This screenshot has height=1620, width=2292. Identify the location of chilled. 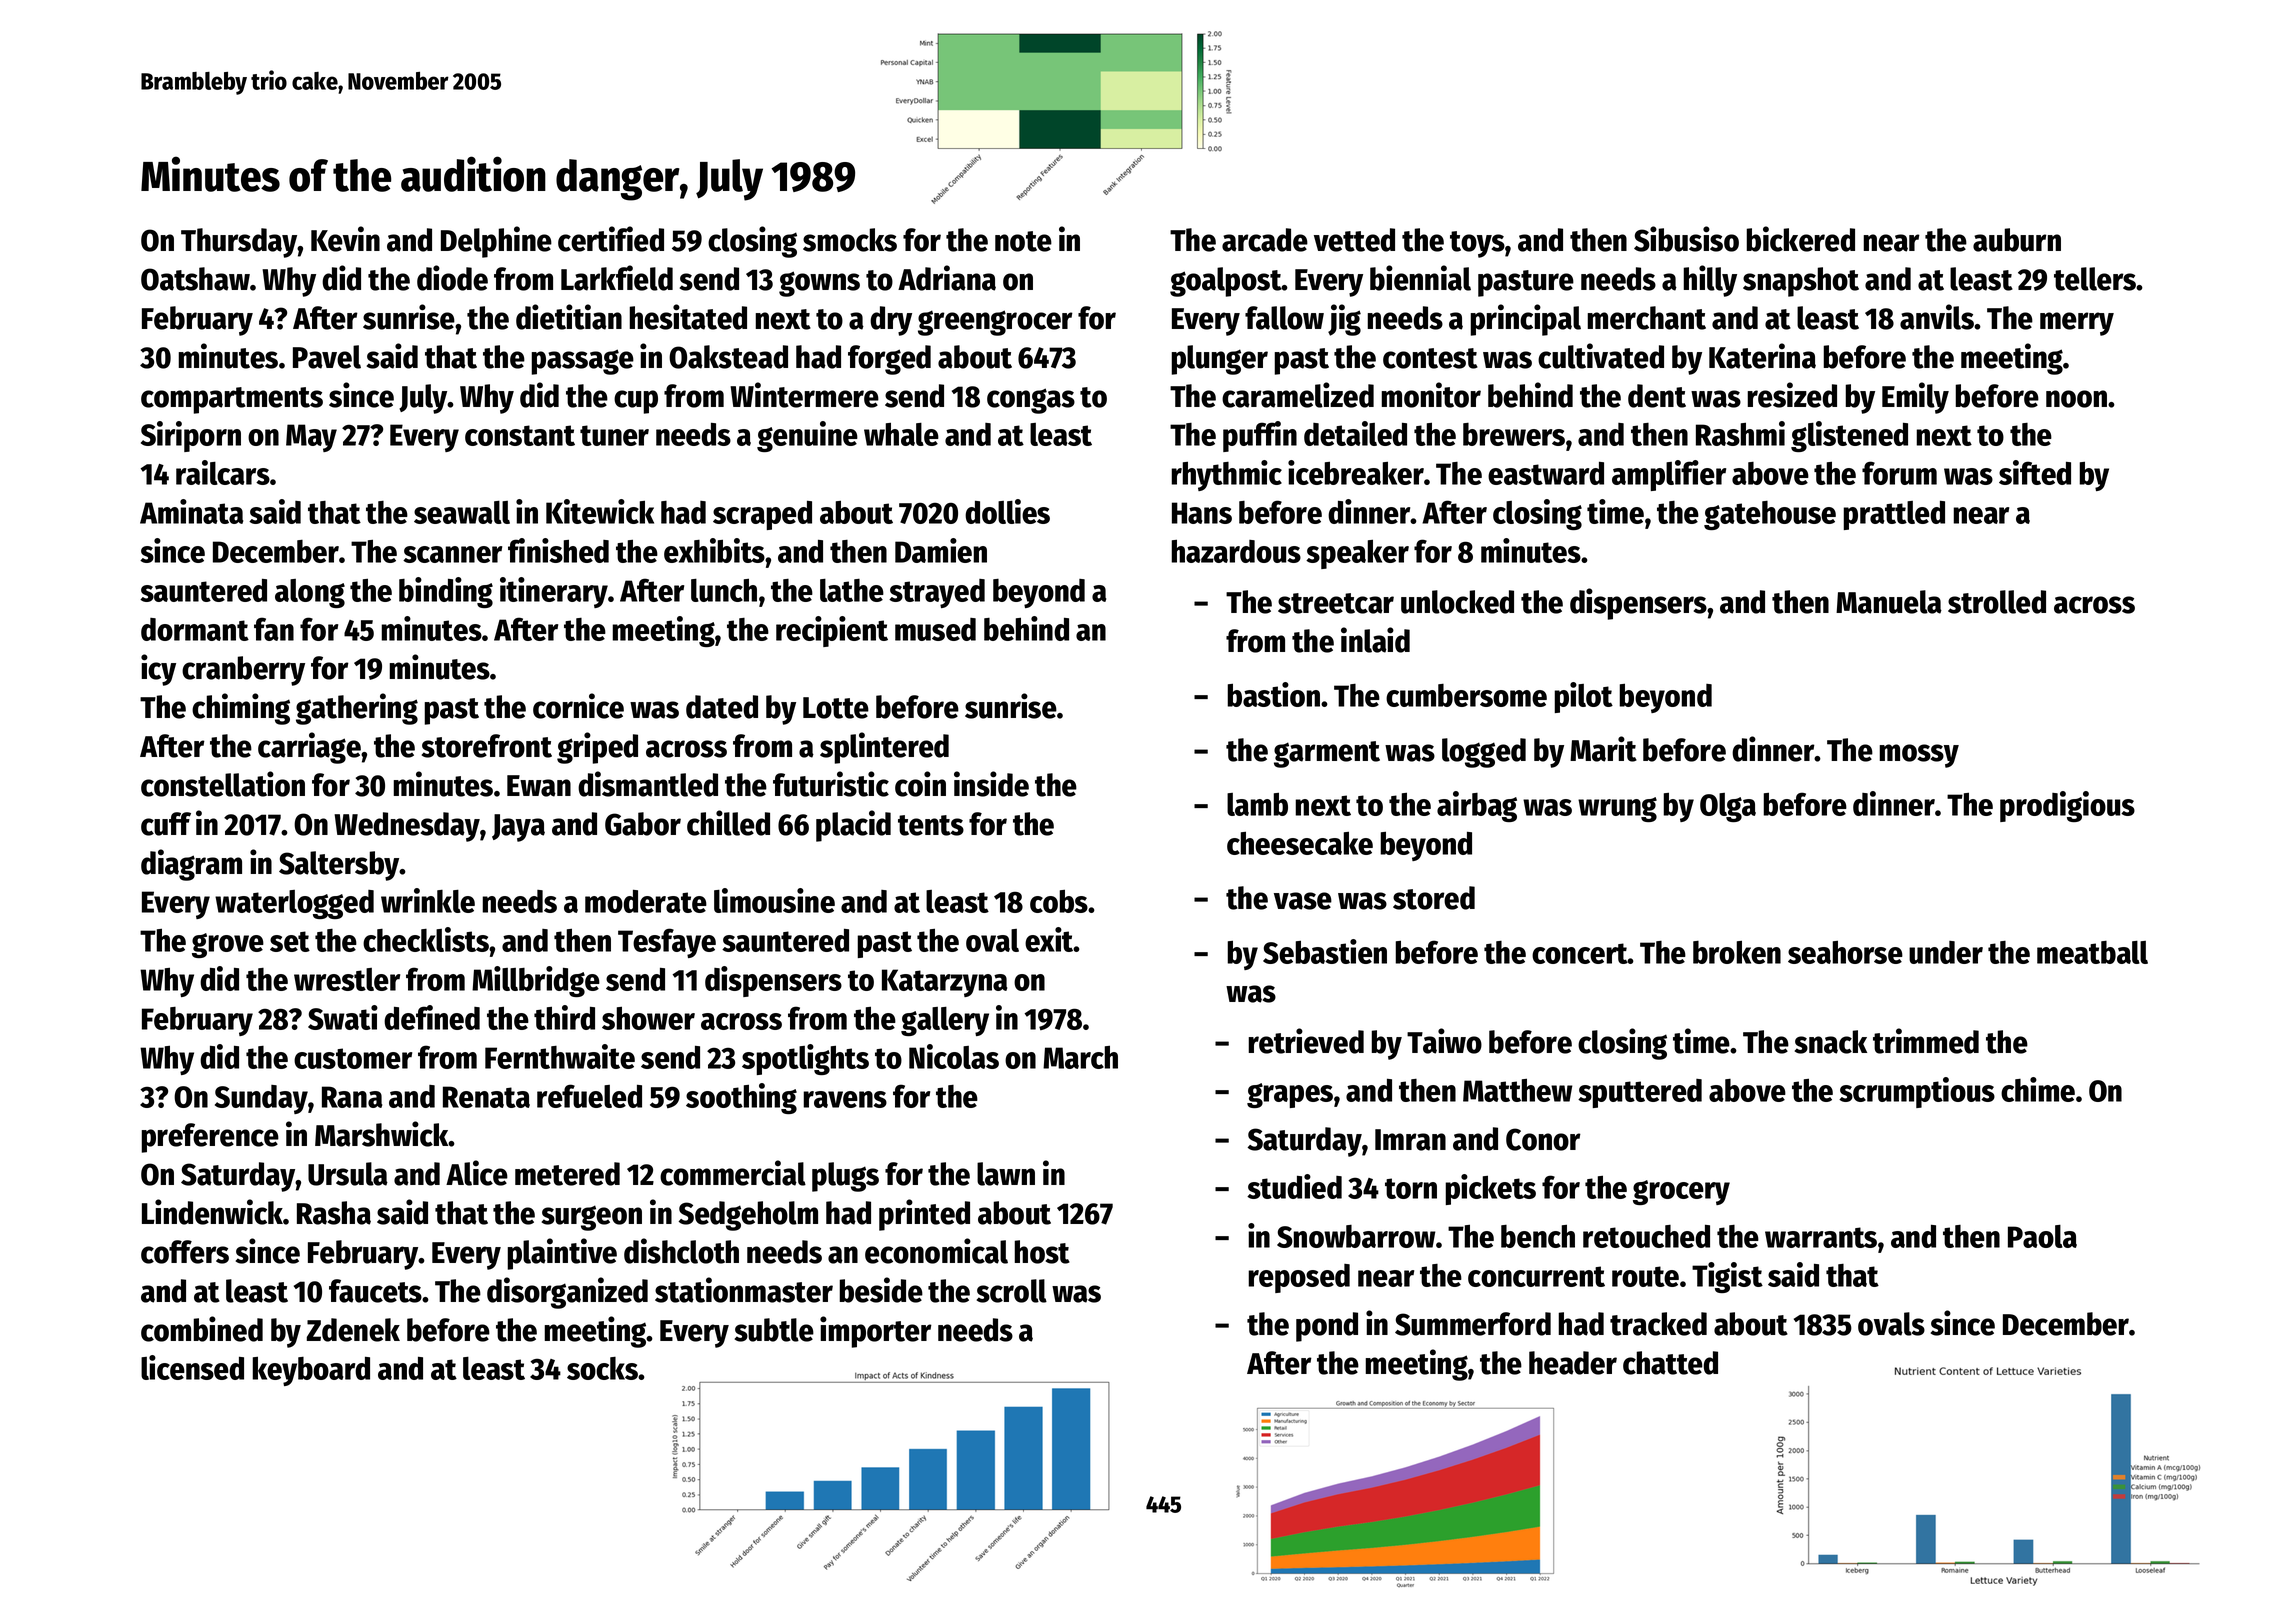
(728, 823).
